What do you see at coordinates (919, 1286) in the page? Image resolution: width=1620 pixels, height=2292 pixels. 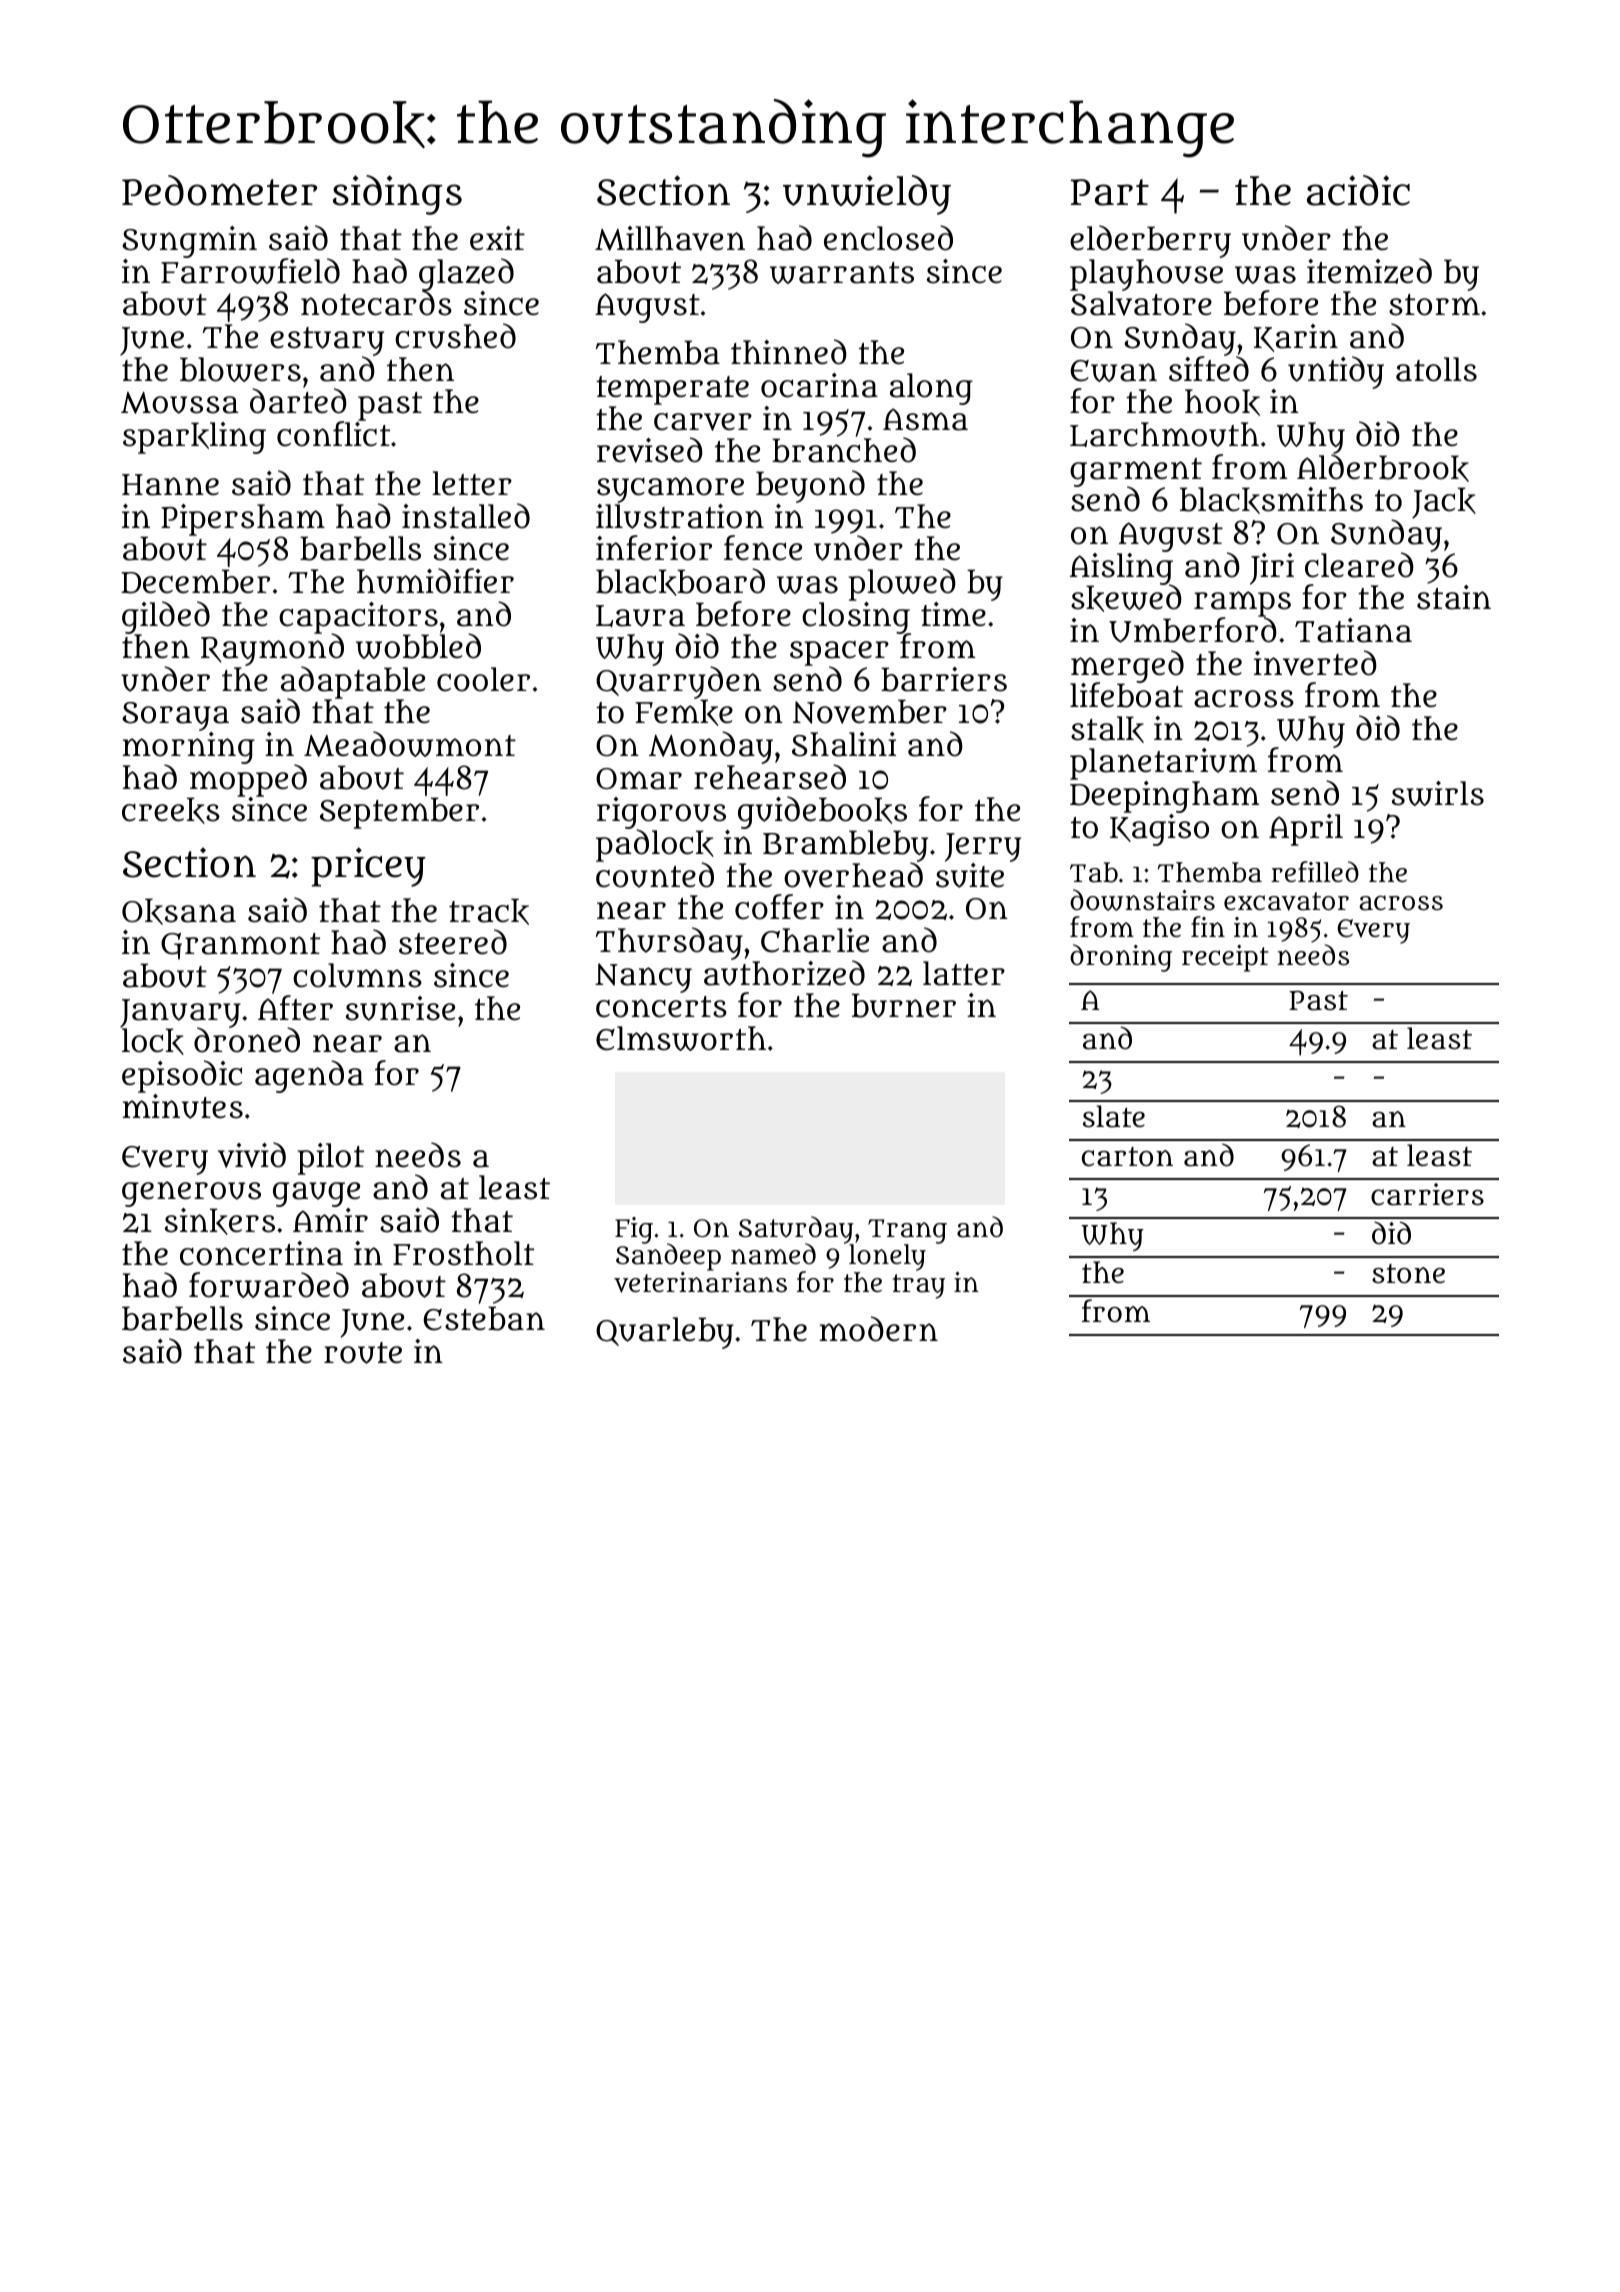 I see `tray` at bounding box center [919, 1286].
